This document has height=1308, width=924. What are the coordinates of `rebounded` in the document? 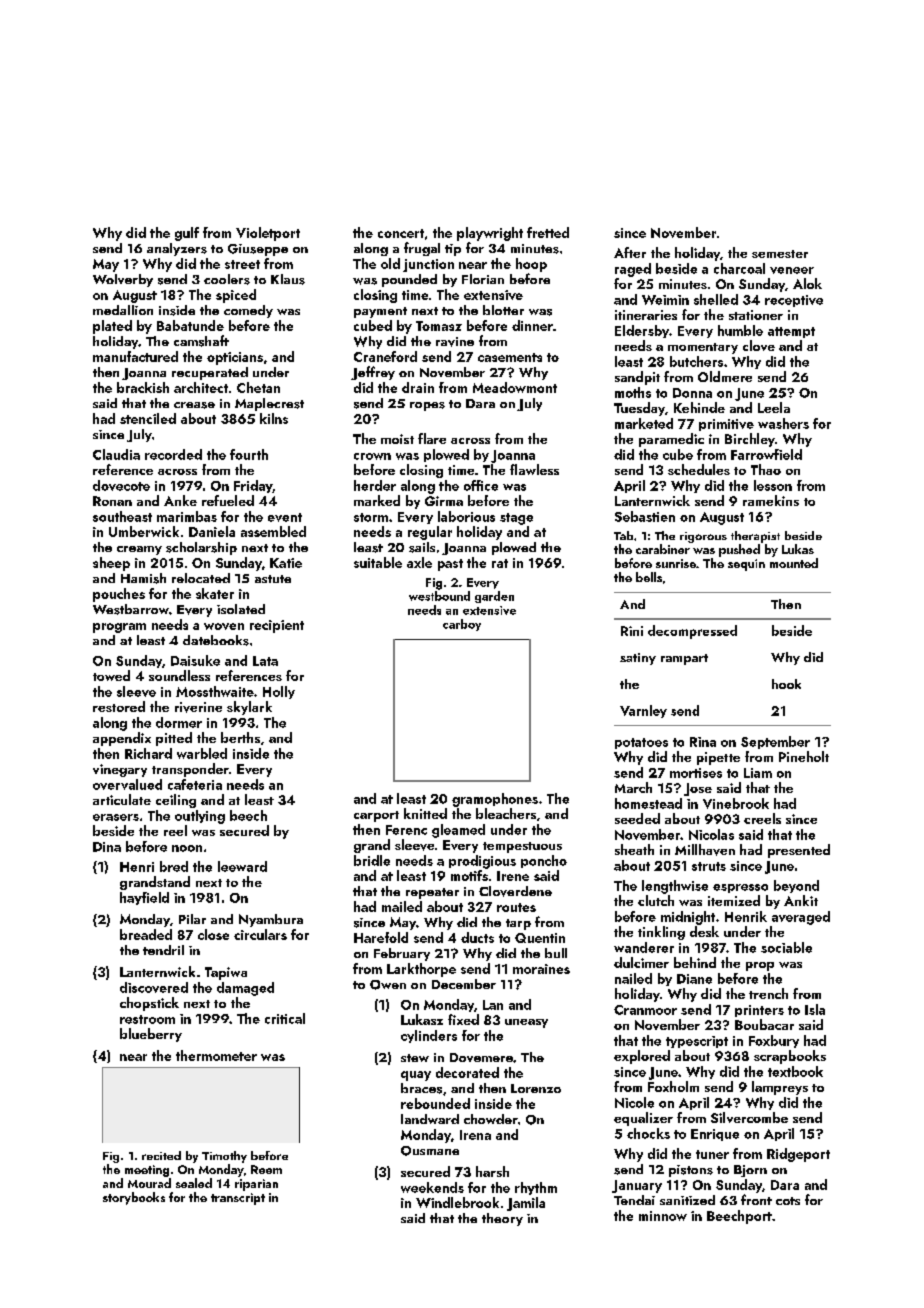 It's located at (435, 1103).
